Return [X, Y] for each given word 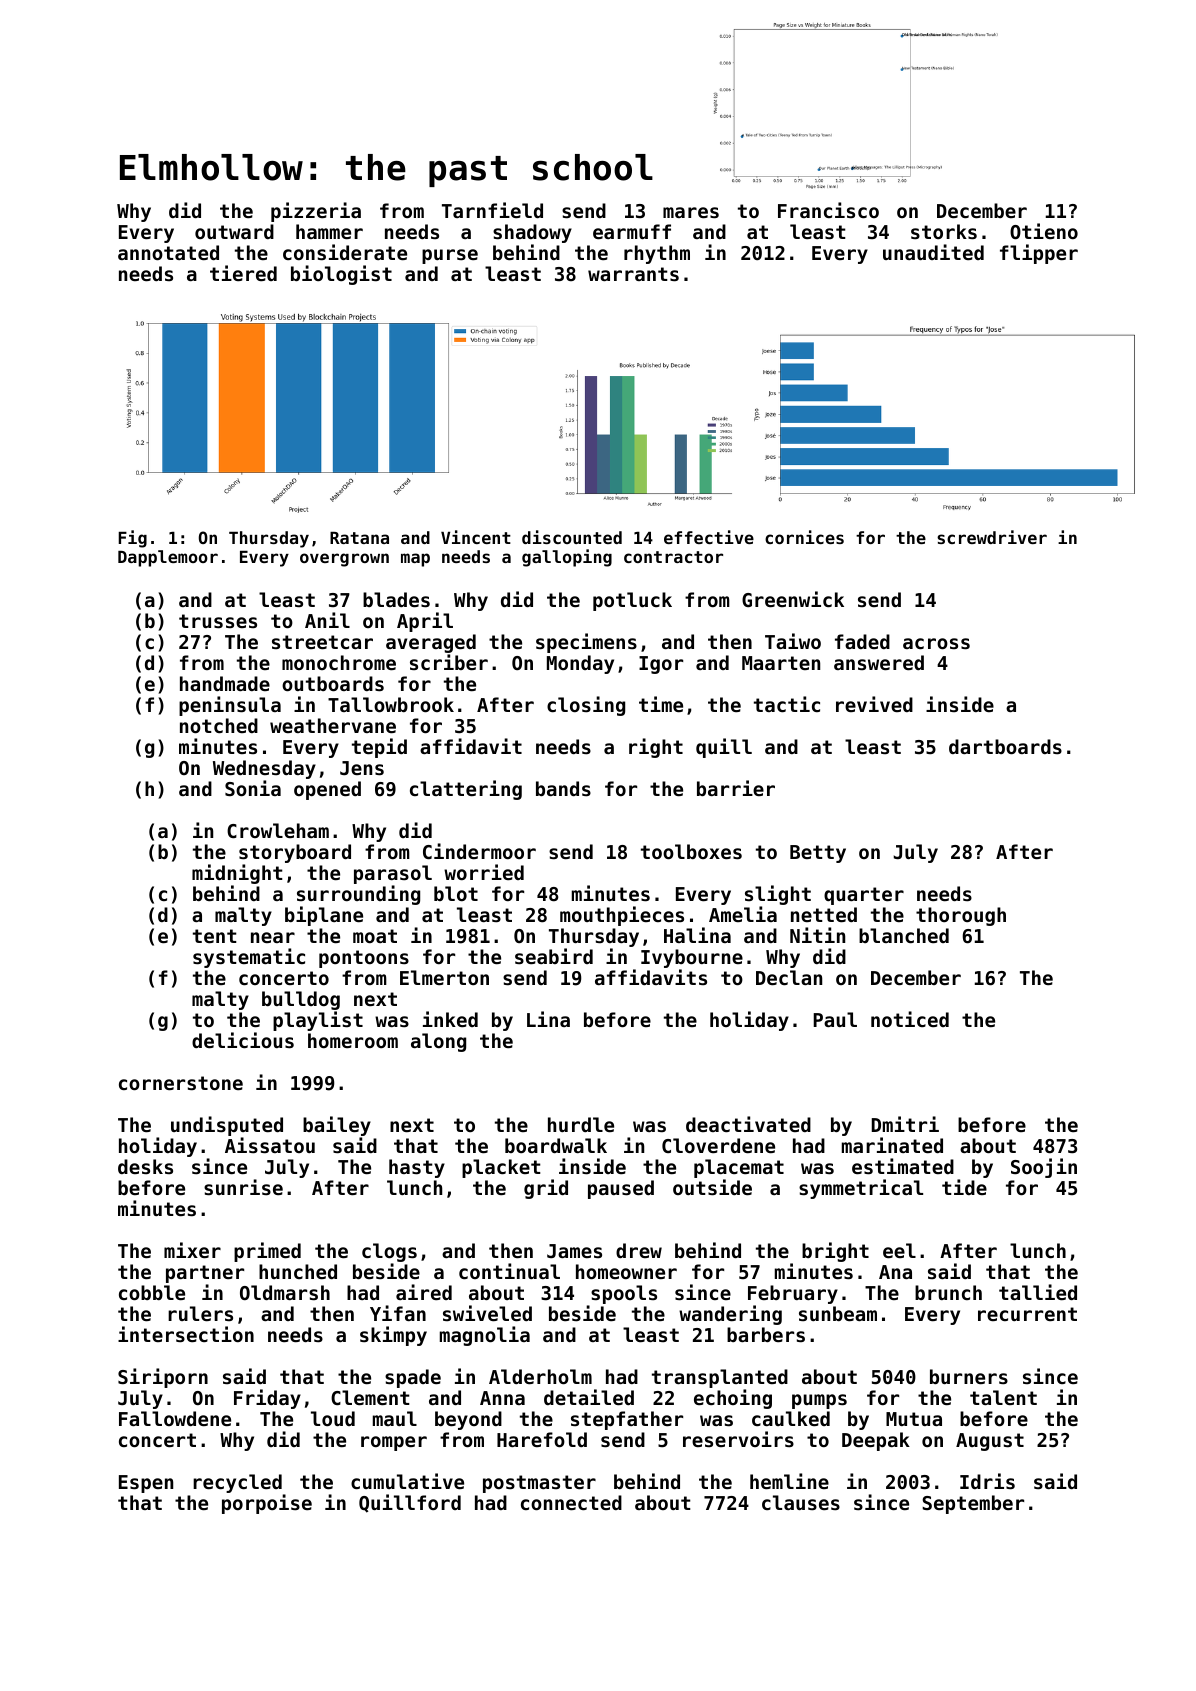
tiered [243, 273]
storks [944, 232]
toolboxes [691, 852]
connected [571, 1502]
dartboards [1005, 747]
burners [969, 1377]
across [936, 644]
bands [563, 789]
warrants [633, 274]
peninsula [230, 706]
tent [215, 936]
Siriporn [163, 1378]
